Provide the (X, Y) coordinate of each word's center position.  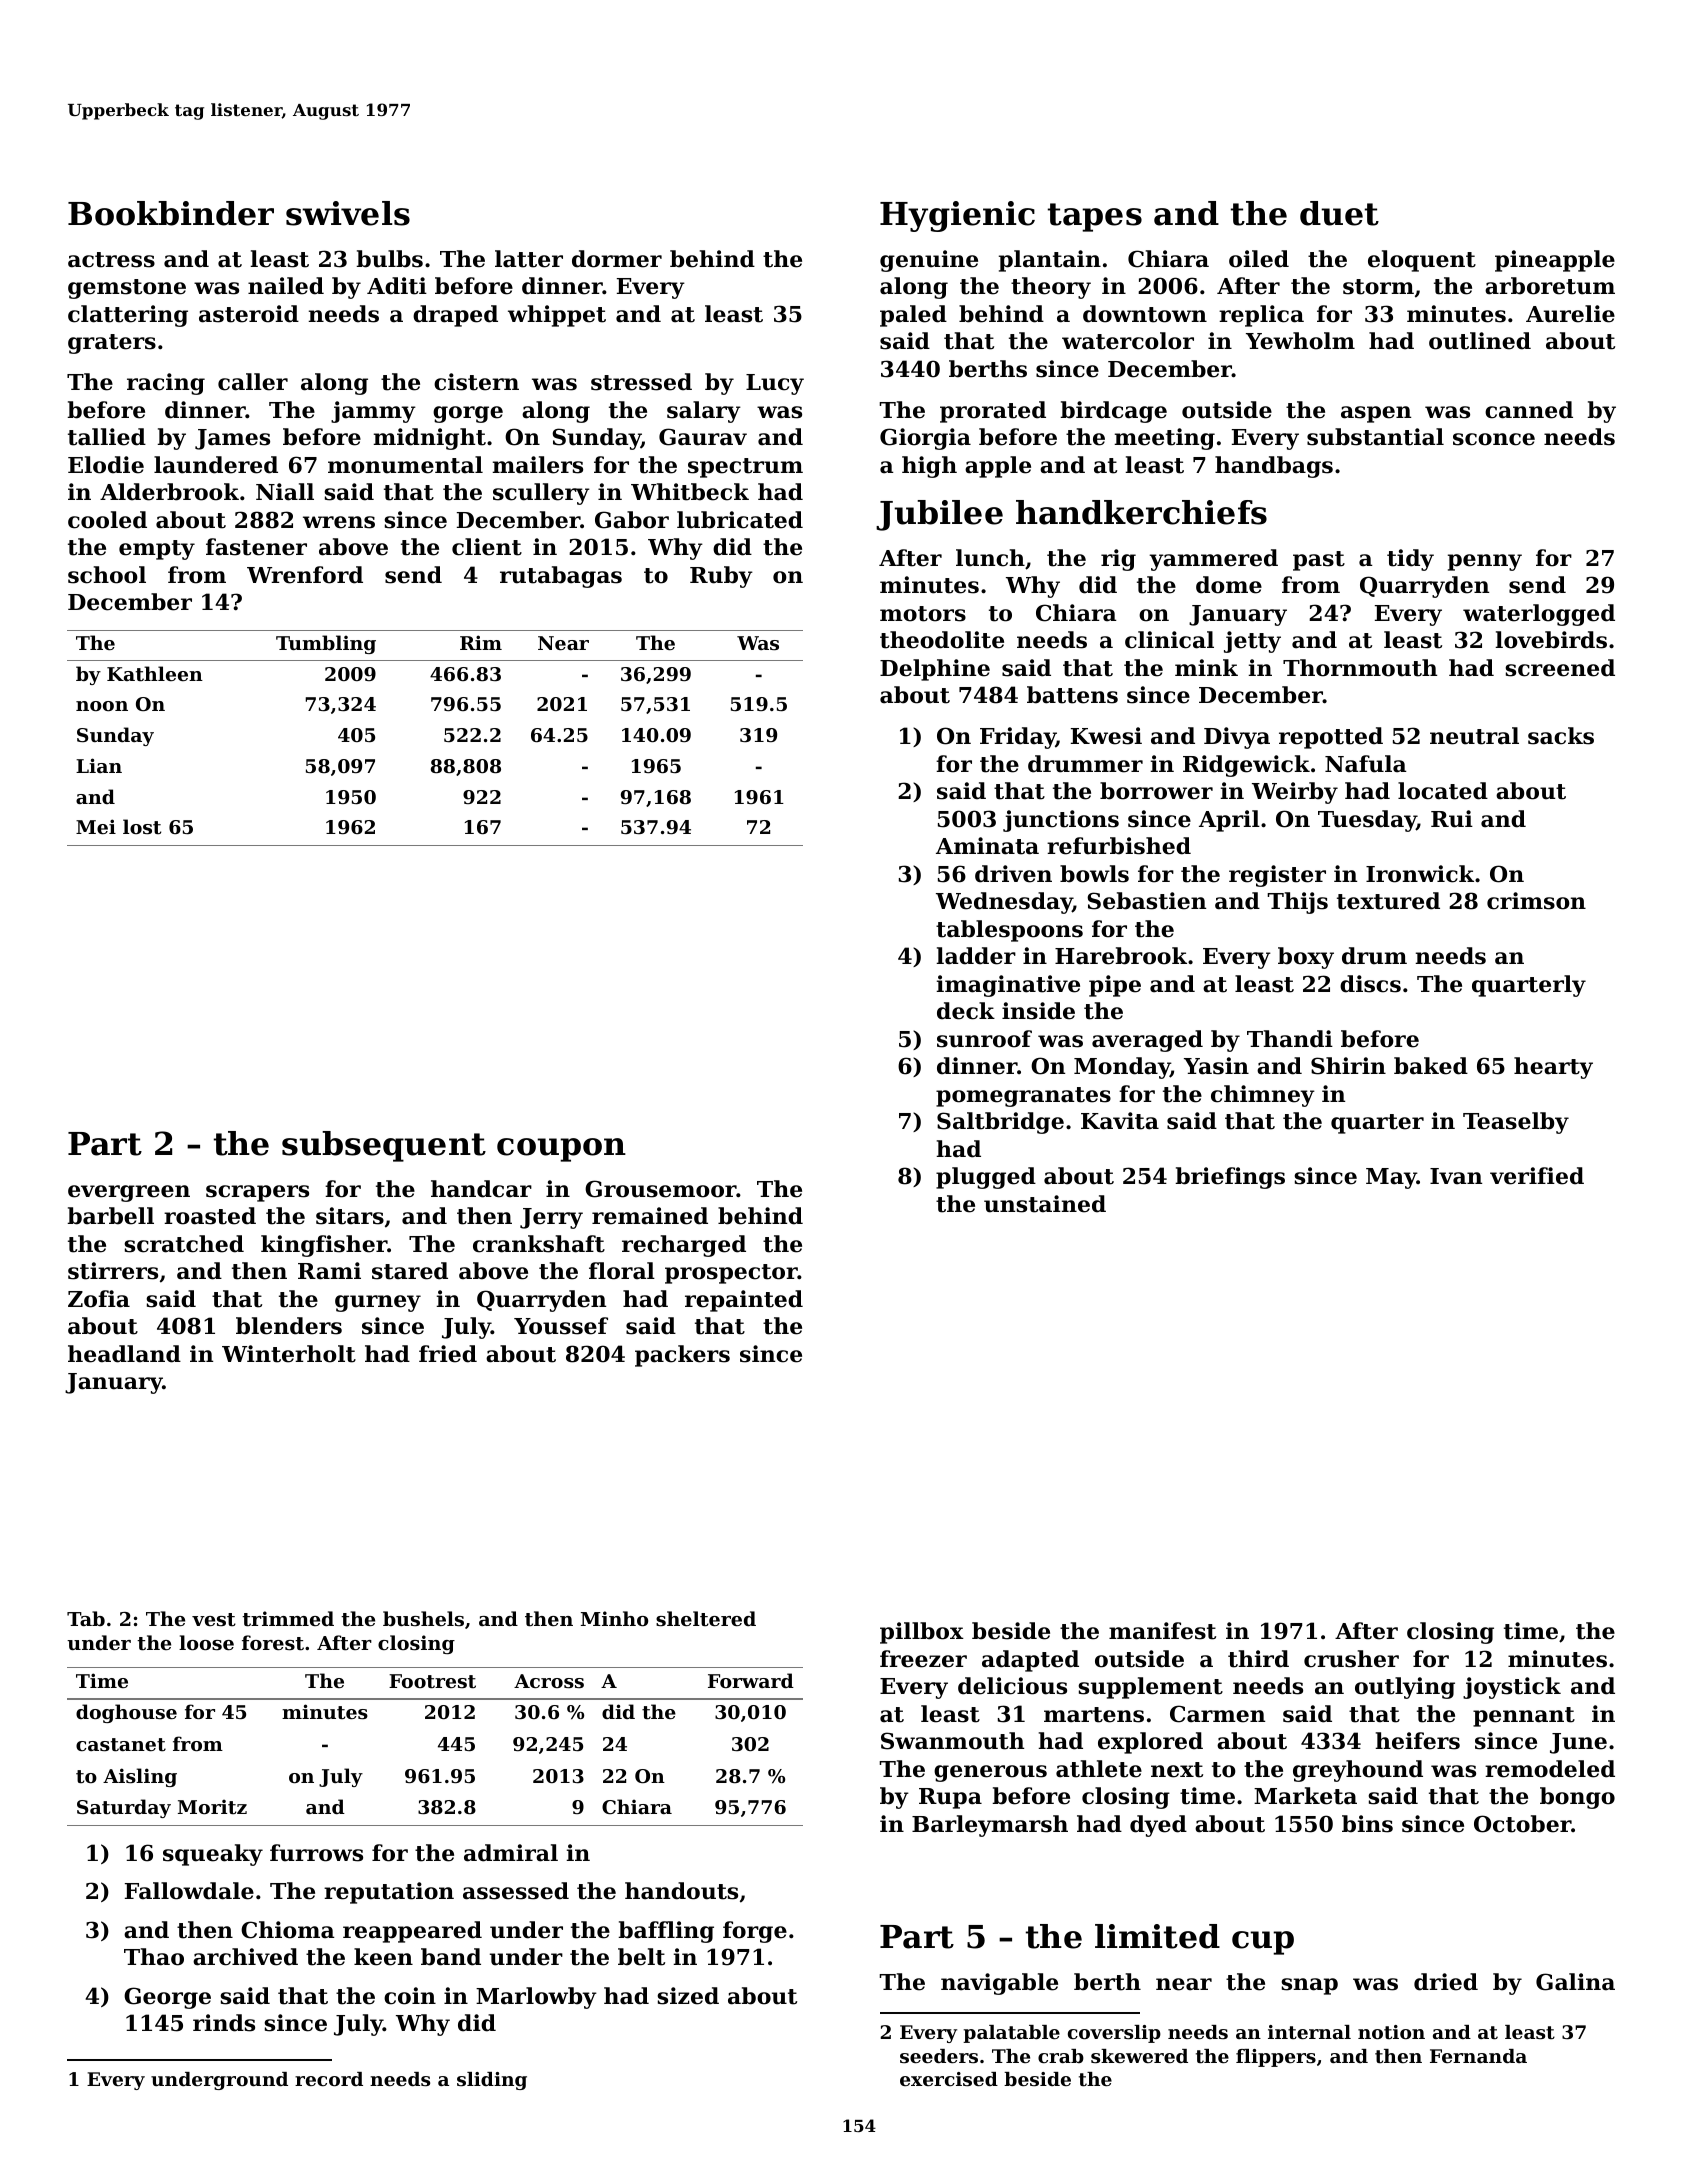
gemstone (127, 289)
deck (966, 1011)
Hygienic (957, 216)
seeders (939, 2056)
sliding (492, 2081)
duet (1339, 213)
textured (1388, 901)
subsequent (384, 1146)
